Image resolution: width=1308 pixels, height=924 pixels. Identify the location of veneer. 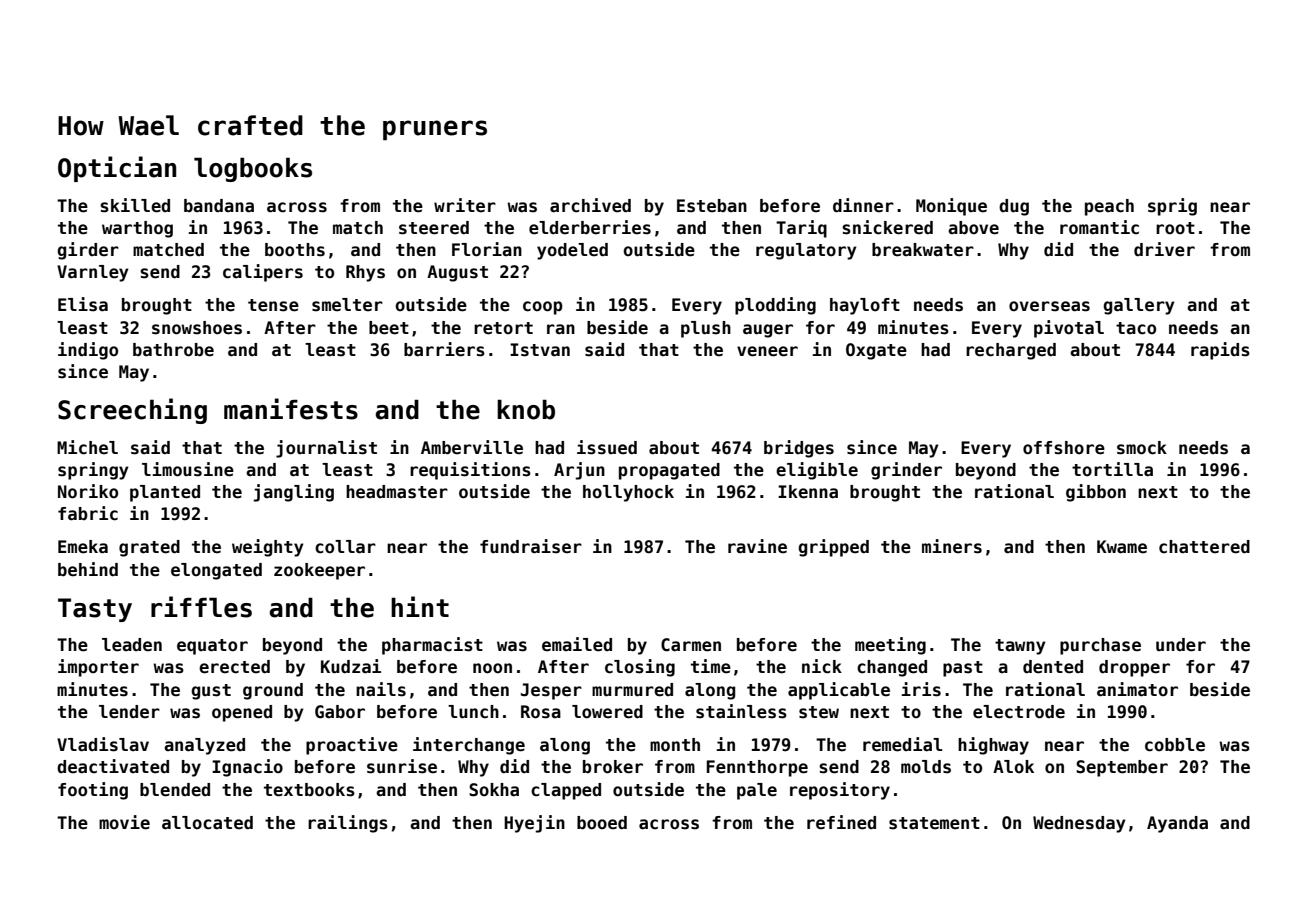
(767, 351).
